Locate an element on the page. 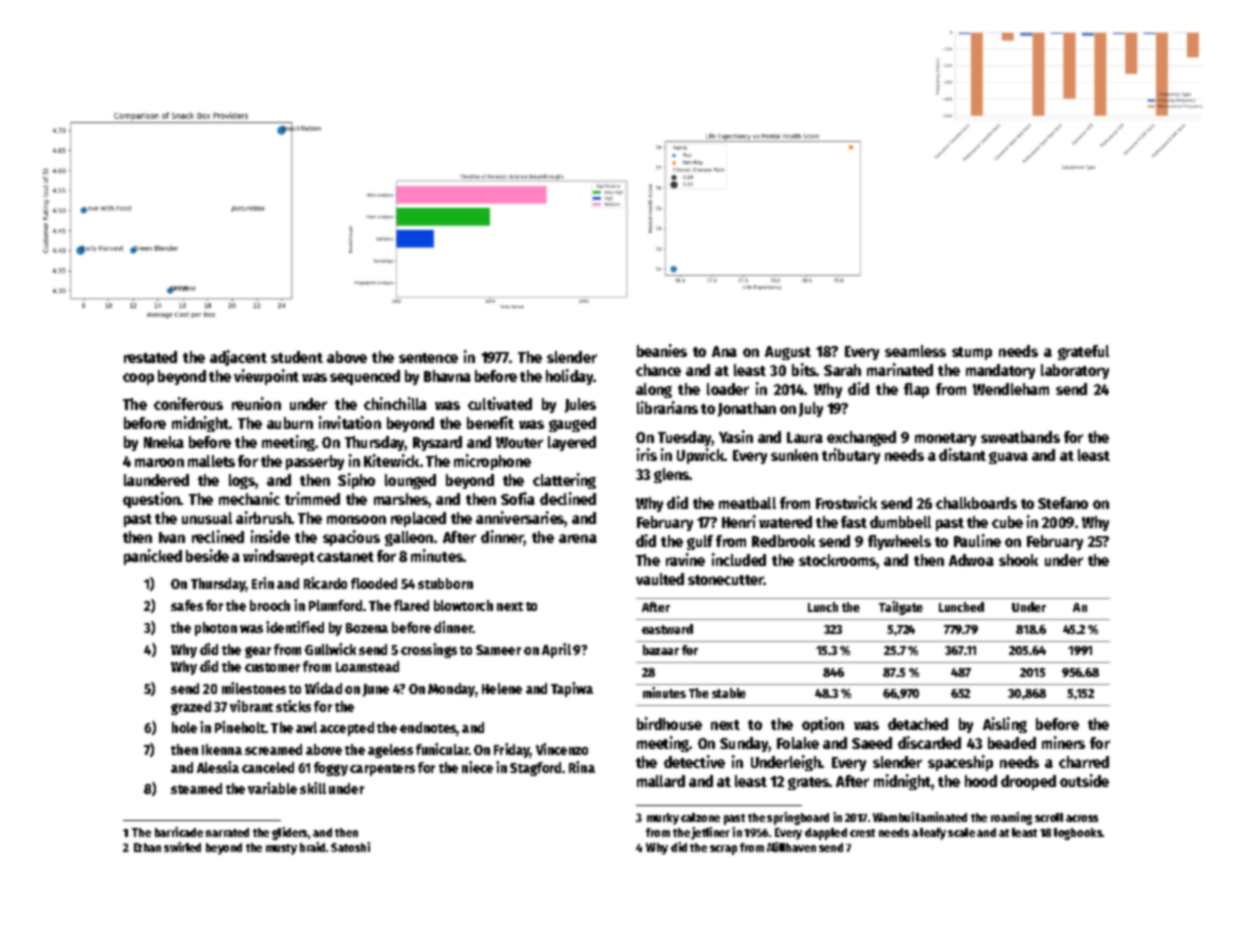  hole is located at coordinates (184, 727).
